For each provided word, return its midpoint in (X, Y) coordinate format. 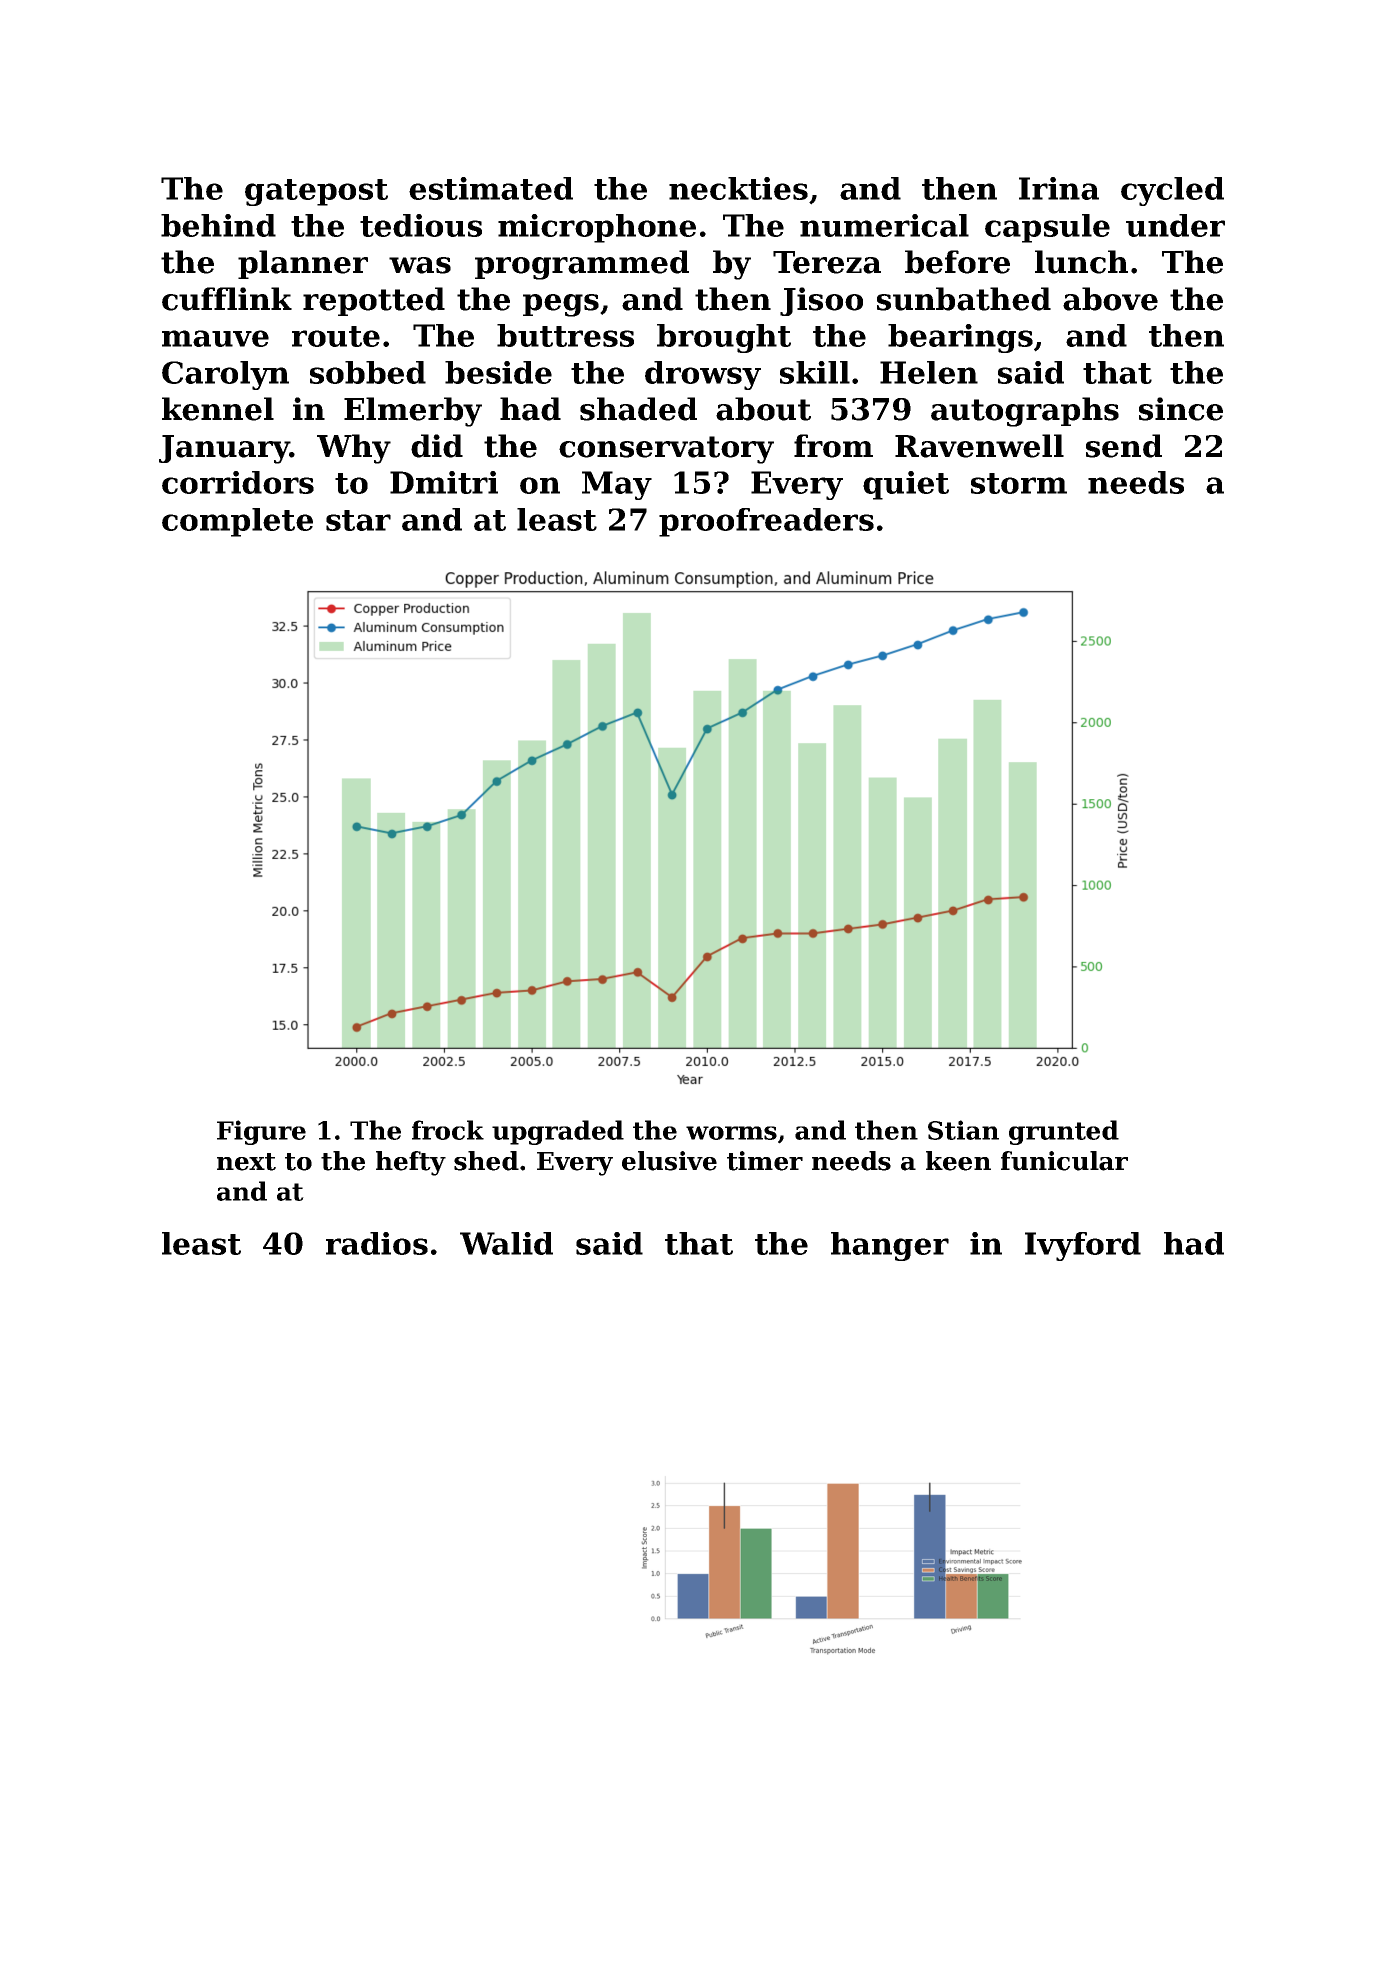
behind (218, 225)
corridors (238, 482)
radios (377, 1243)
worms (731, 1133)
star (358, 520)
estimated (491, 188)
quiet (906, 485)
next (246, 1162)
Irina (1059, 188)
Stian (963, 1130)
